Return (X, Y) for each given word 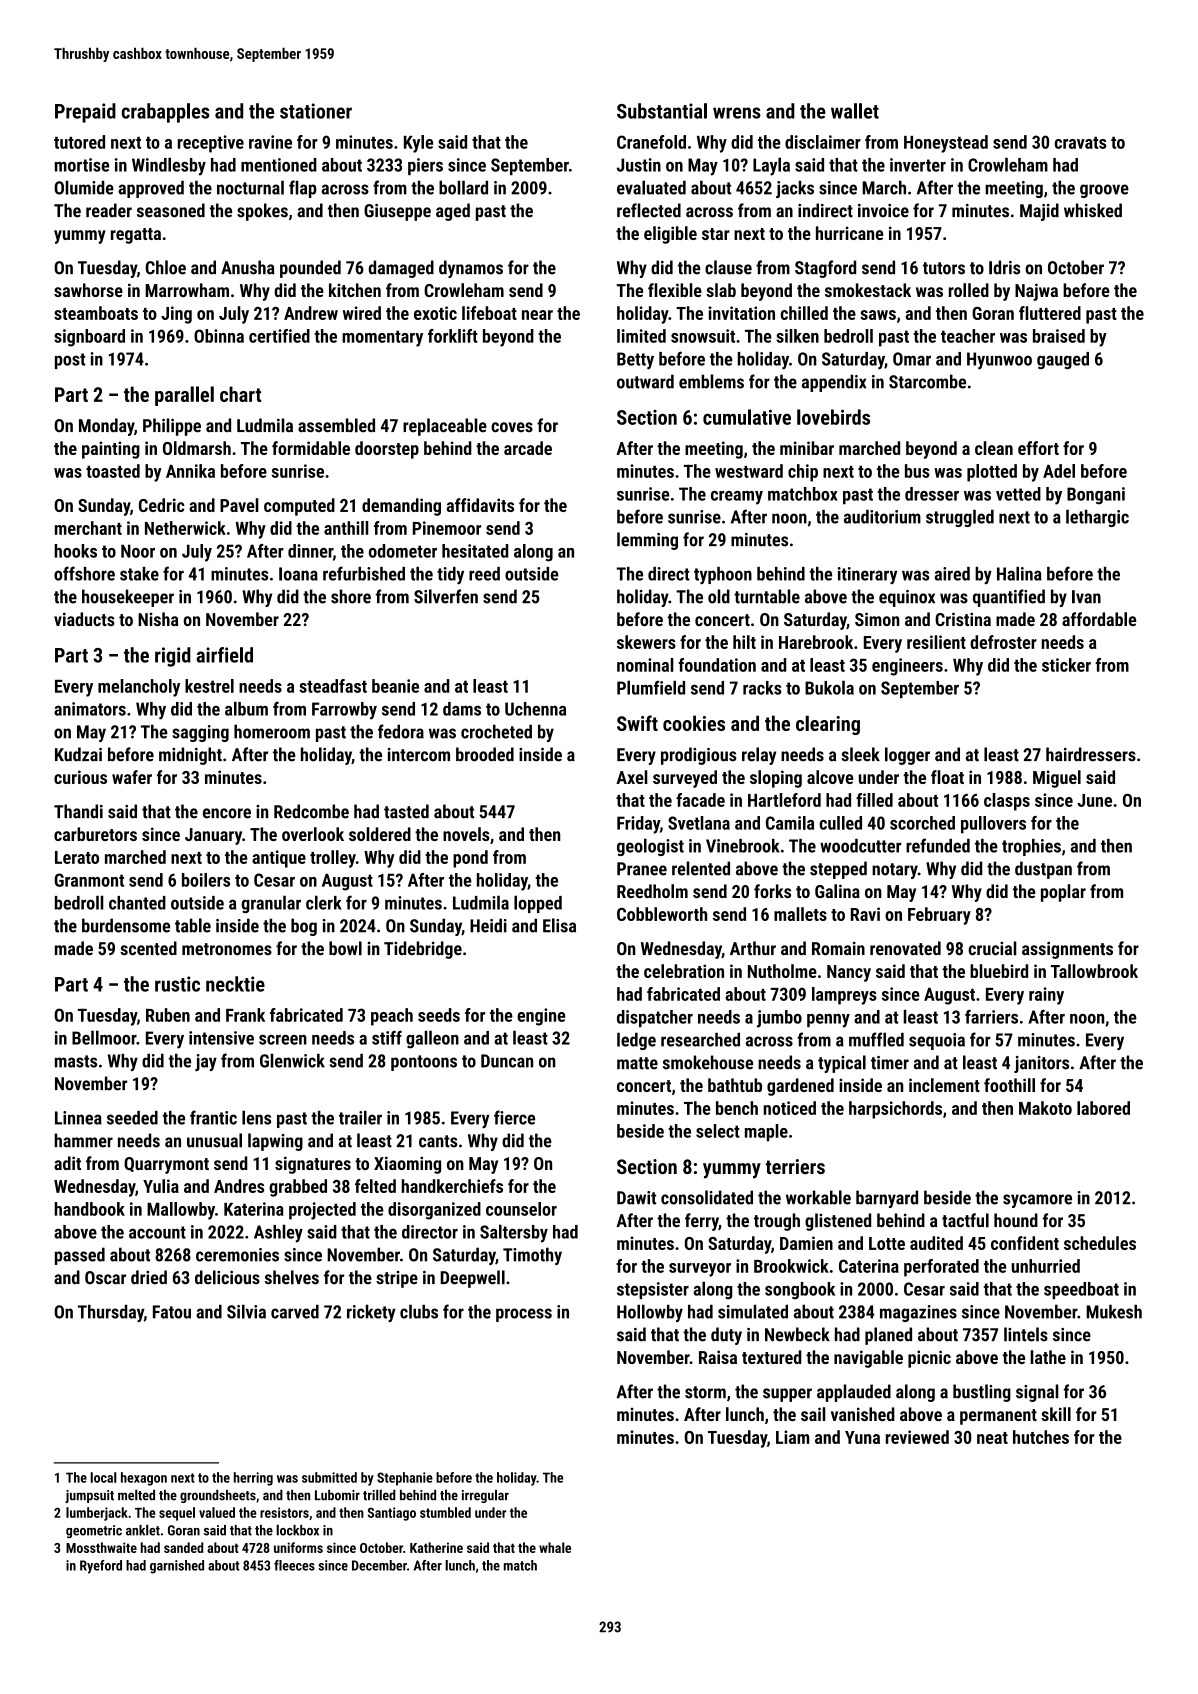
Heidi (488, 925)
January (213, 836)
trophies (1031, 847)
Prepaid (85, 113)
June (1094, 800)
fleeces (294, 1565)
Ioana (298, 574)
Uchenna (535, 709)
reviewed (917, 1437)
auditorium (882, 517)
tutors (944, 268)
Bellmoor (104, 1037)
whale (555, 1547)
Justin (639, 165)
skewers (646, 642)
